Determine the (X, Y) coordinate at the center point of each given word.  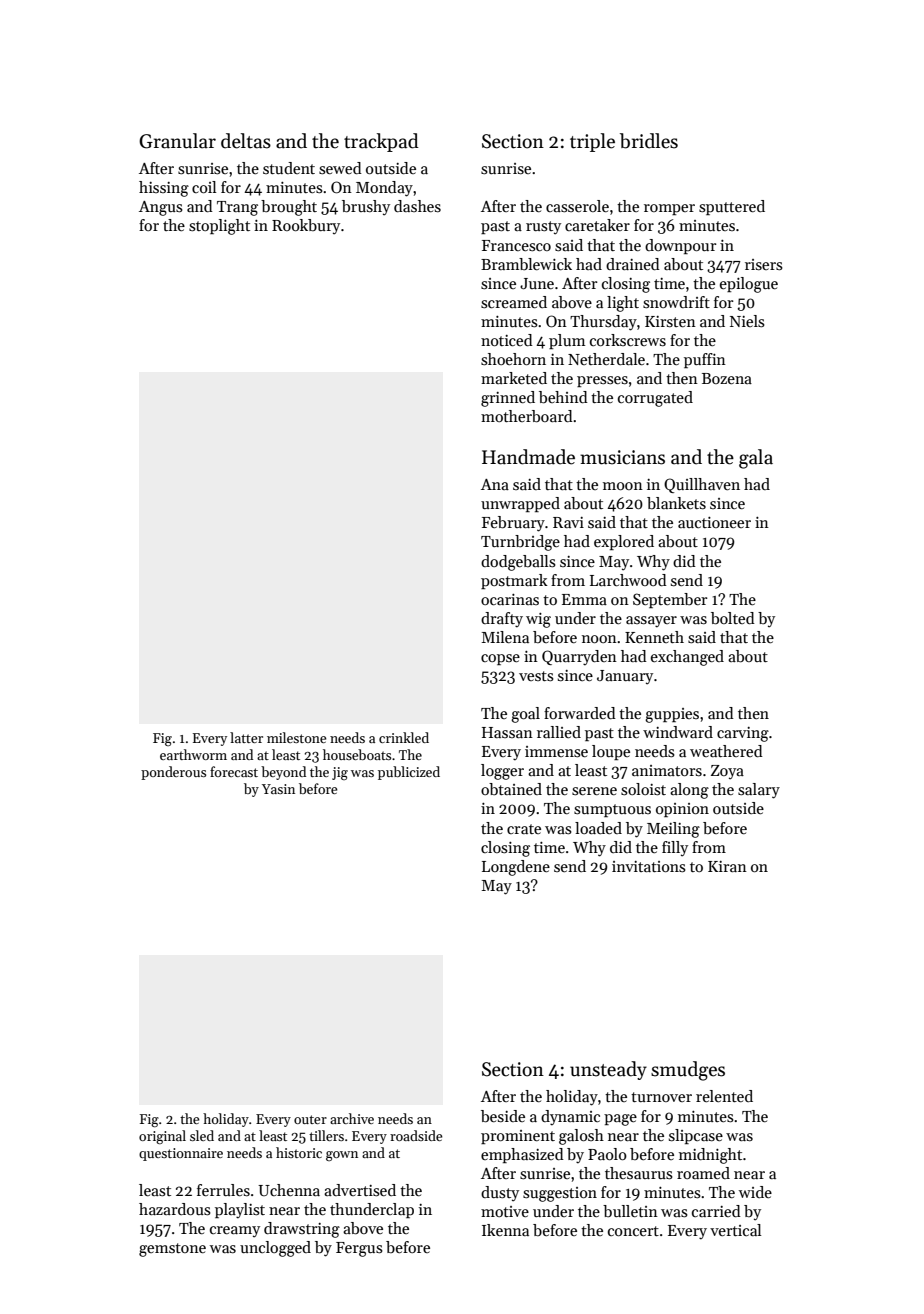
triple (592, 142)
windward (678, 732)
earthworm (193, 754)
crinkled (404, 737)
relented (724, 1096)
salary (759, 791)
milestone (296, 737)
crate (524, 829)
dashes (417, 206)
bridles (649, 141)
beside (503, 1116)
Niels (747, 321)
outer (310, 1119)
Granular (177, 141)
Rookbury (306, 227)
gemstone (172, 1250)
